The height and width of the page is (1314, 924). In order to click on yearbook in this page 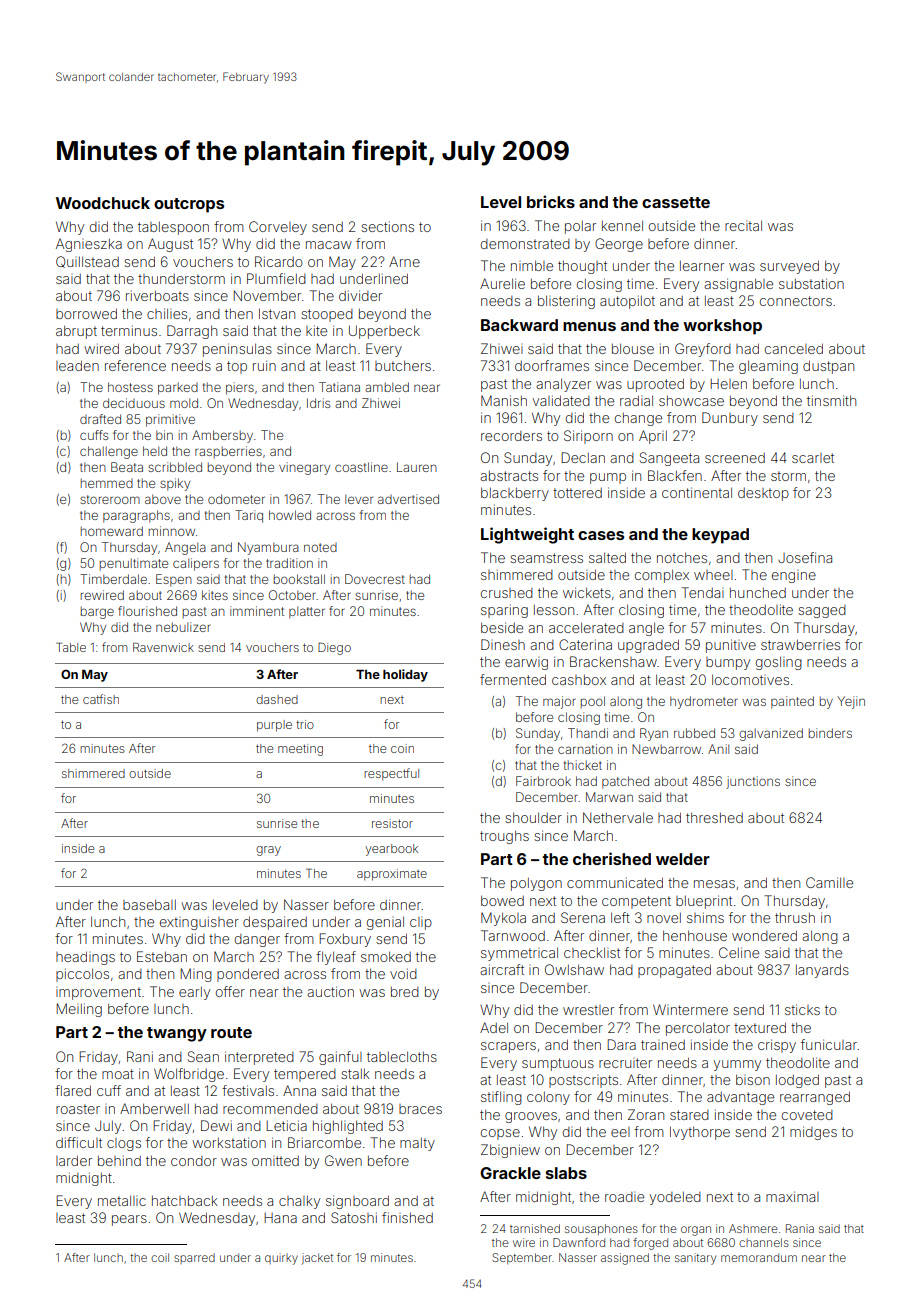, I will do `click(391, 850)`.
